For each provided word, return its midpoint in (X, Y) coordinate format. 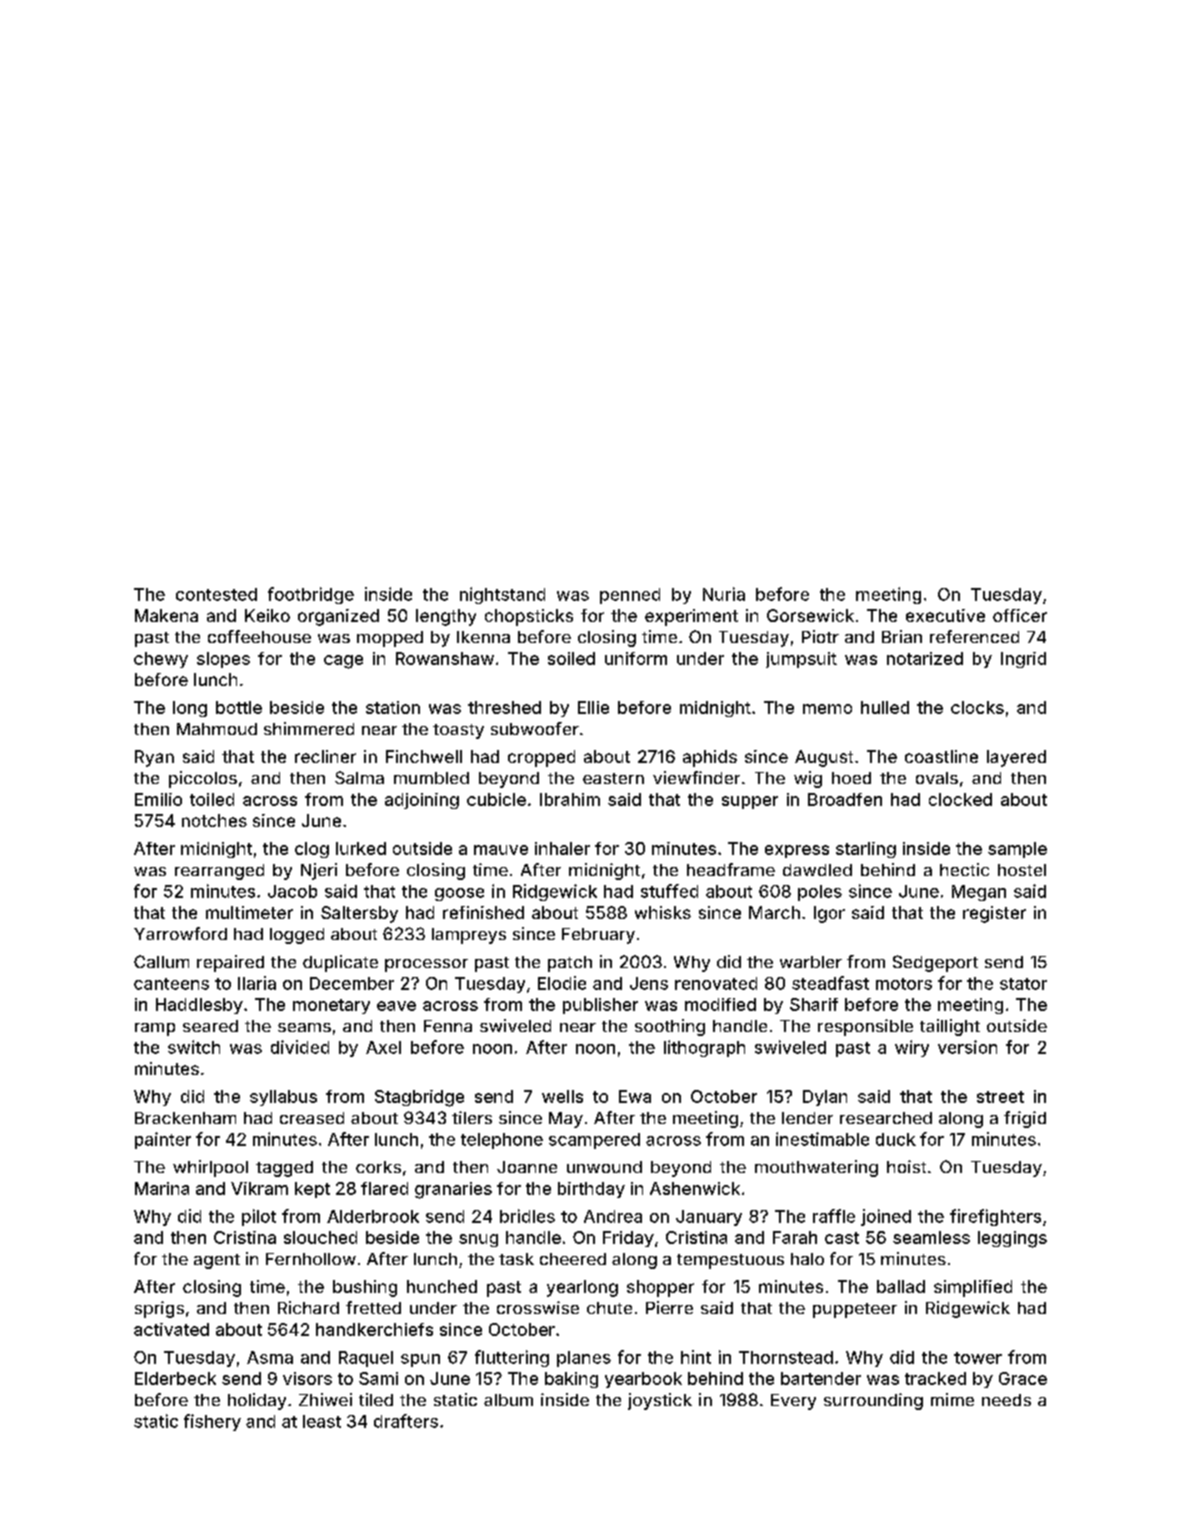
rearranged (219, 872)
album (508, 1400)
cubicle (496, 799)
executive (945, 615)
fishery (212, 1422)
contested (216, 594)
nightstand (502, 595)
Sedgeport (935, 963)
